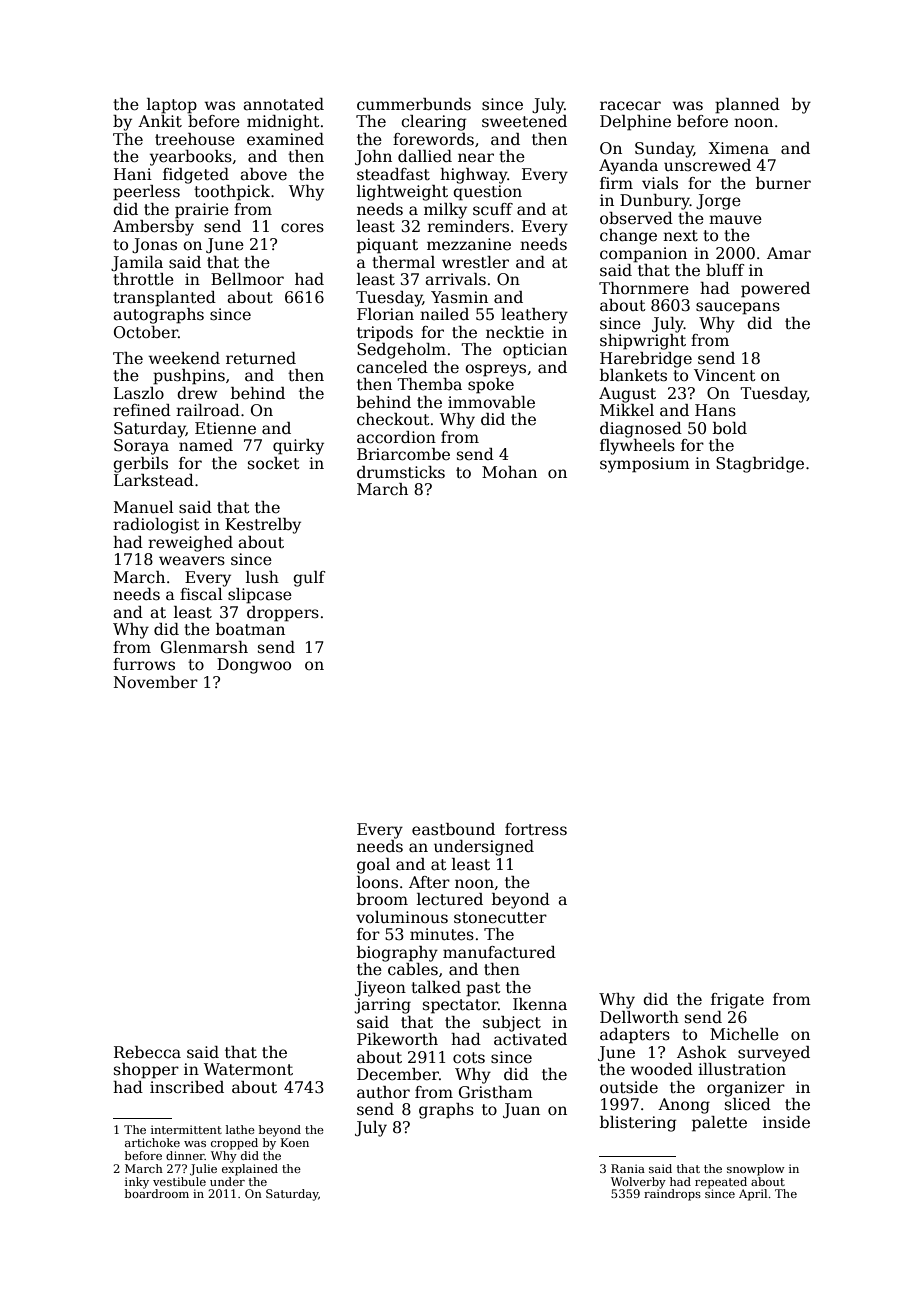  I want to click on Thornmere, so click(644, 288).
